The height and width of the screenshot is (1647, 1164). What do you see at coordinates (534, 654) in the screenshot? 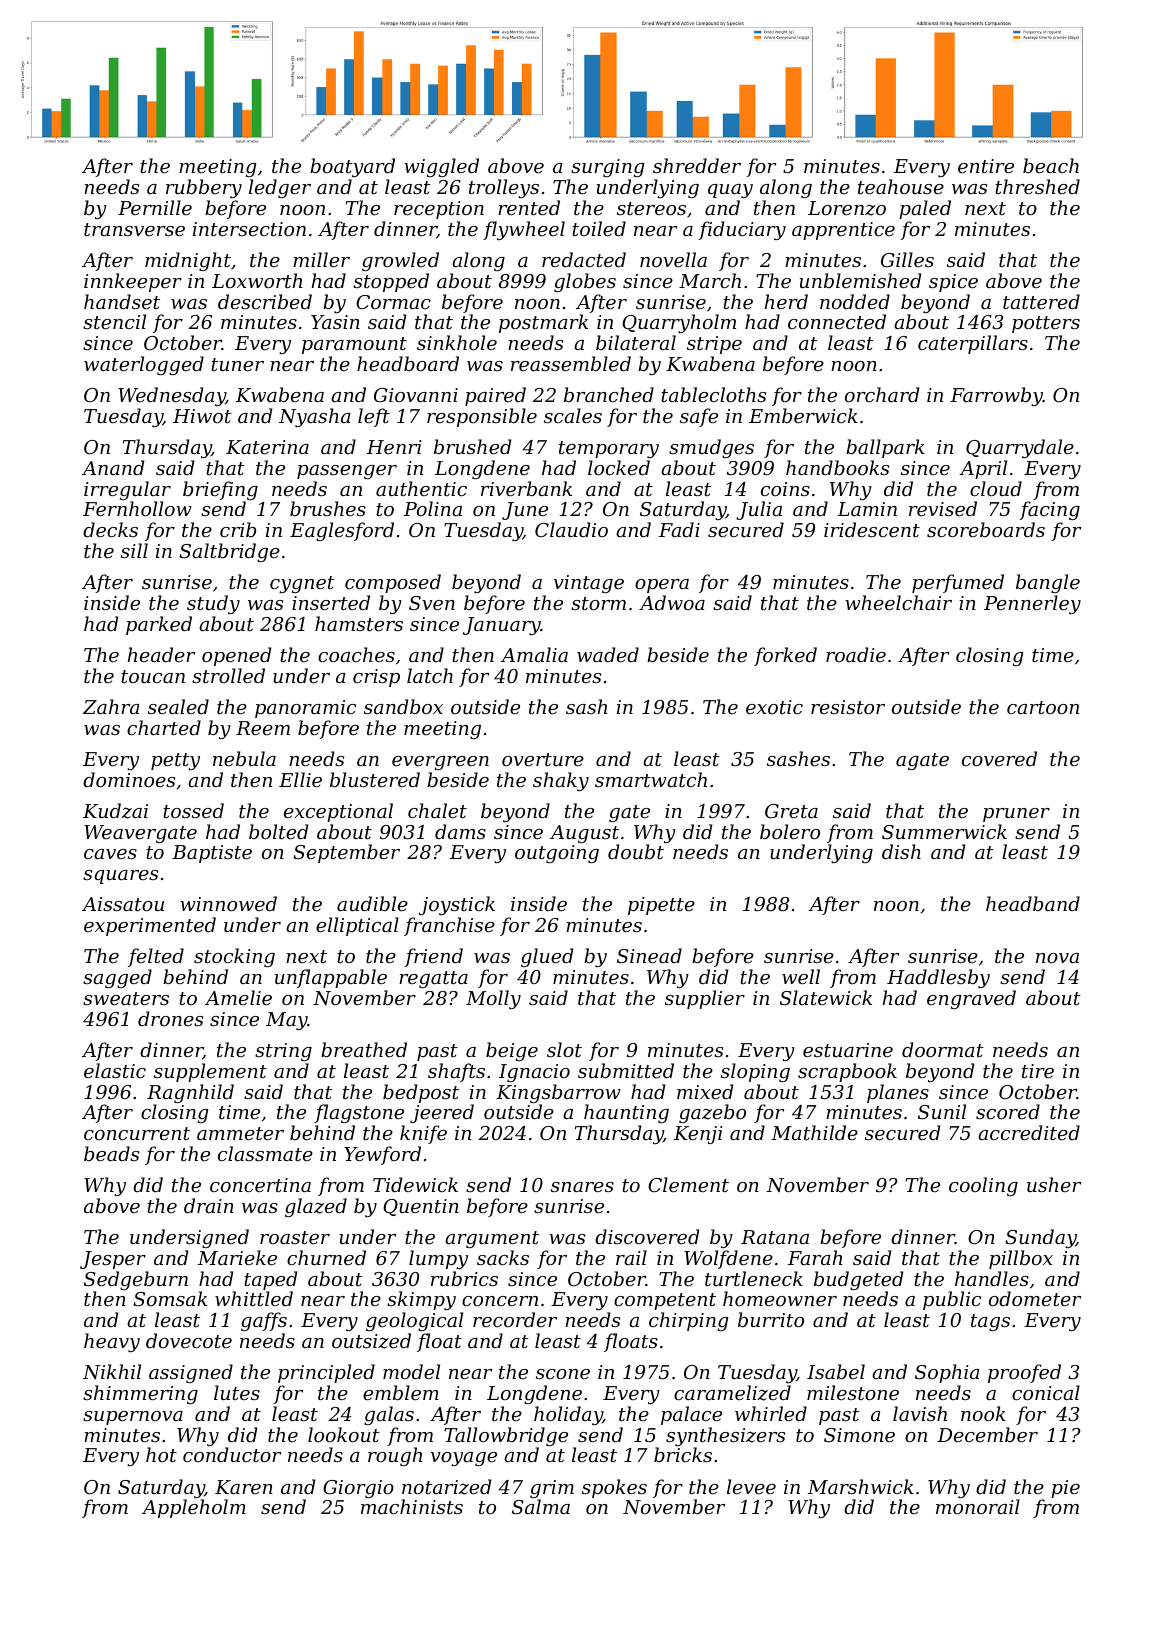
I see `Amalia` at bounding box center [534, 654].
